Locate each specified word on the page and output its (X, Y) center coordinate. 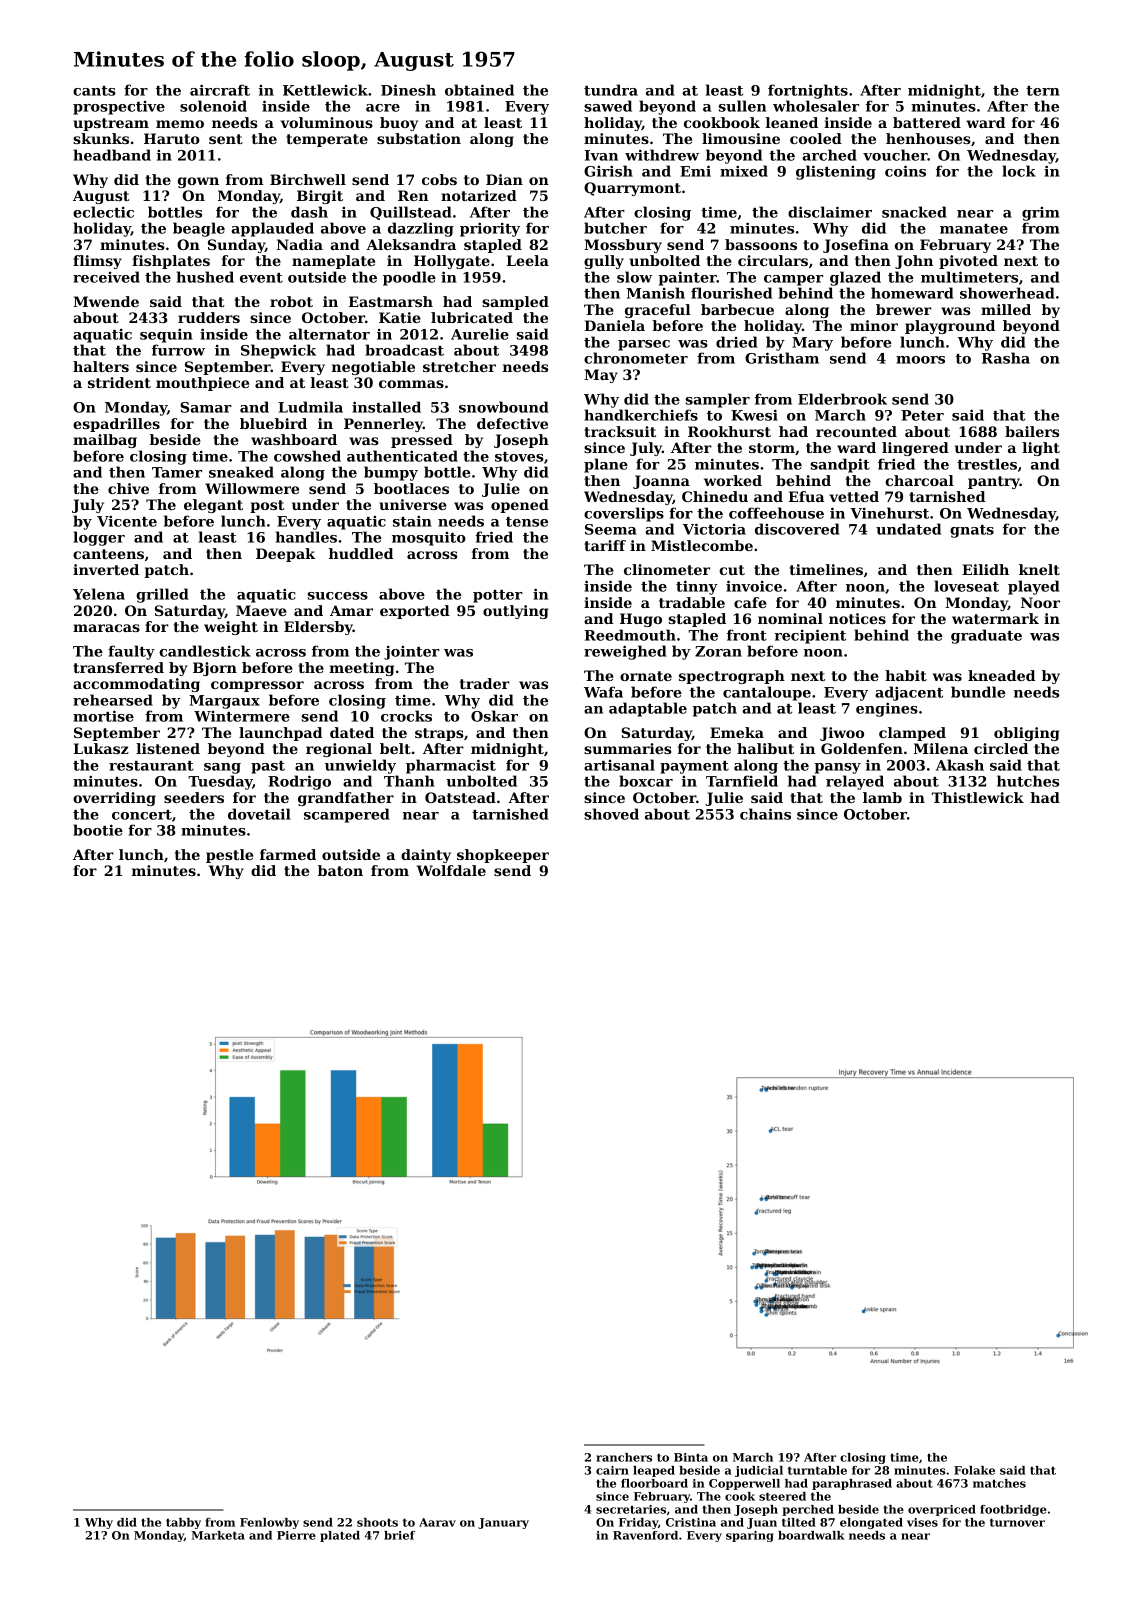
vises (922, 1522)
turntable (817, 1470)
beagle (199, 229)
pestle (229, 856)
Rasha (1006, 358)
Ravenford (645, 1535)
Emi (695, 171)
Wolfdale (451, 870)
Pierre (296, 1535)
